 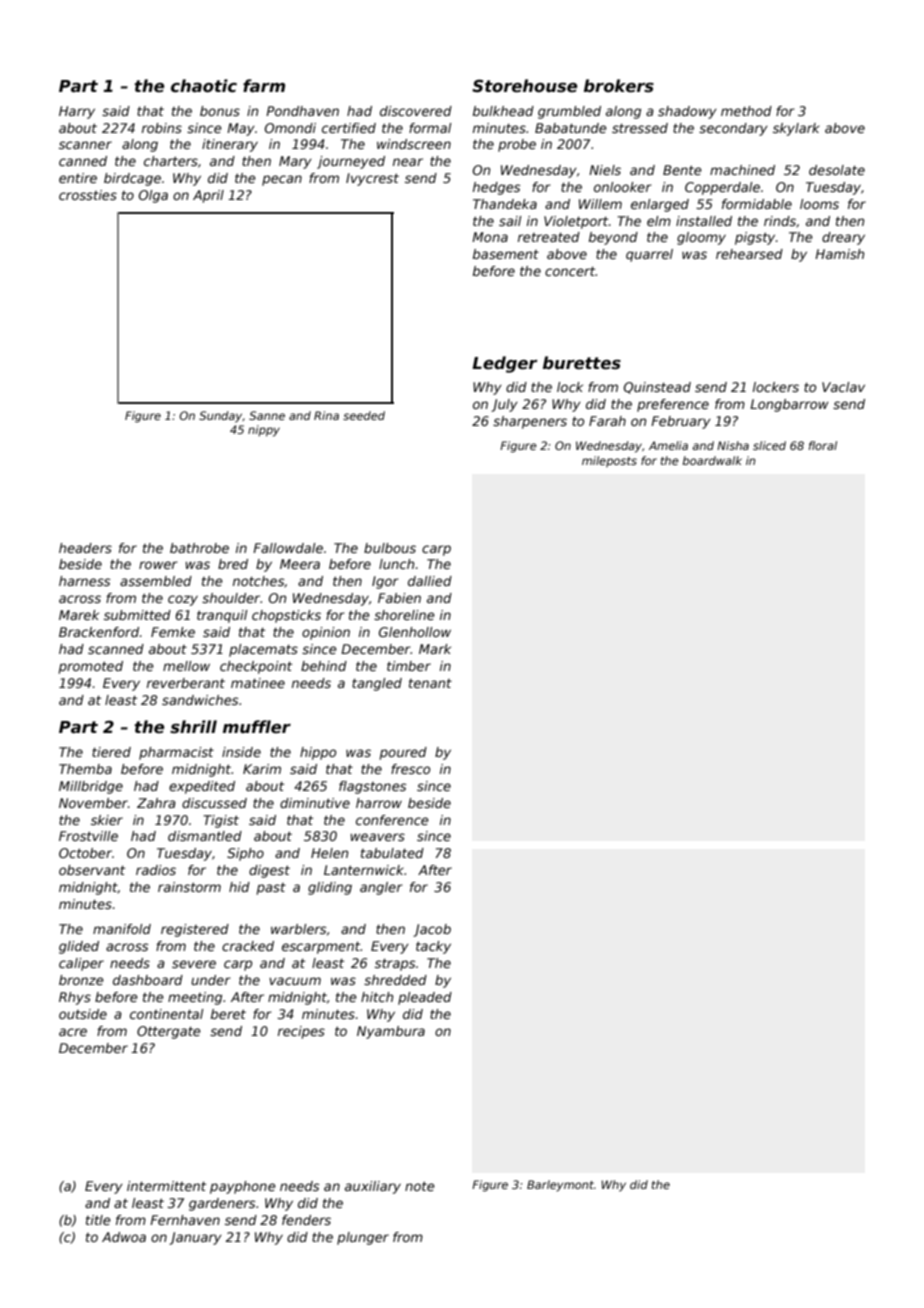 What do you see at coordinates (392, 820) in the document?
I see `conference` at bounding box center [392, 820].
